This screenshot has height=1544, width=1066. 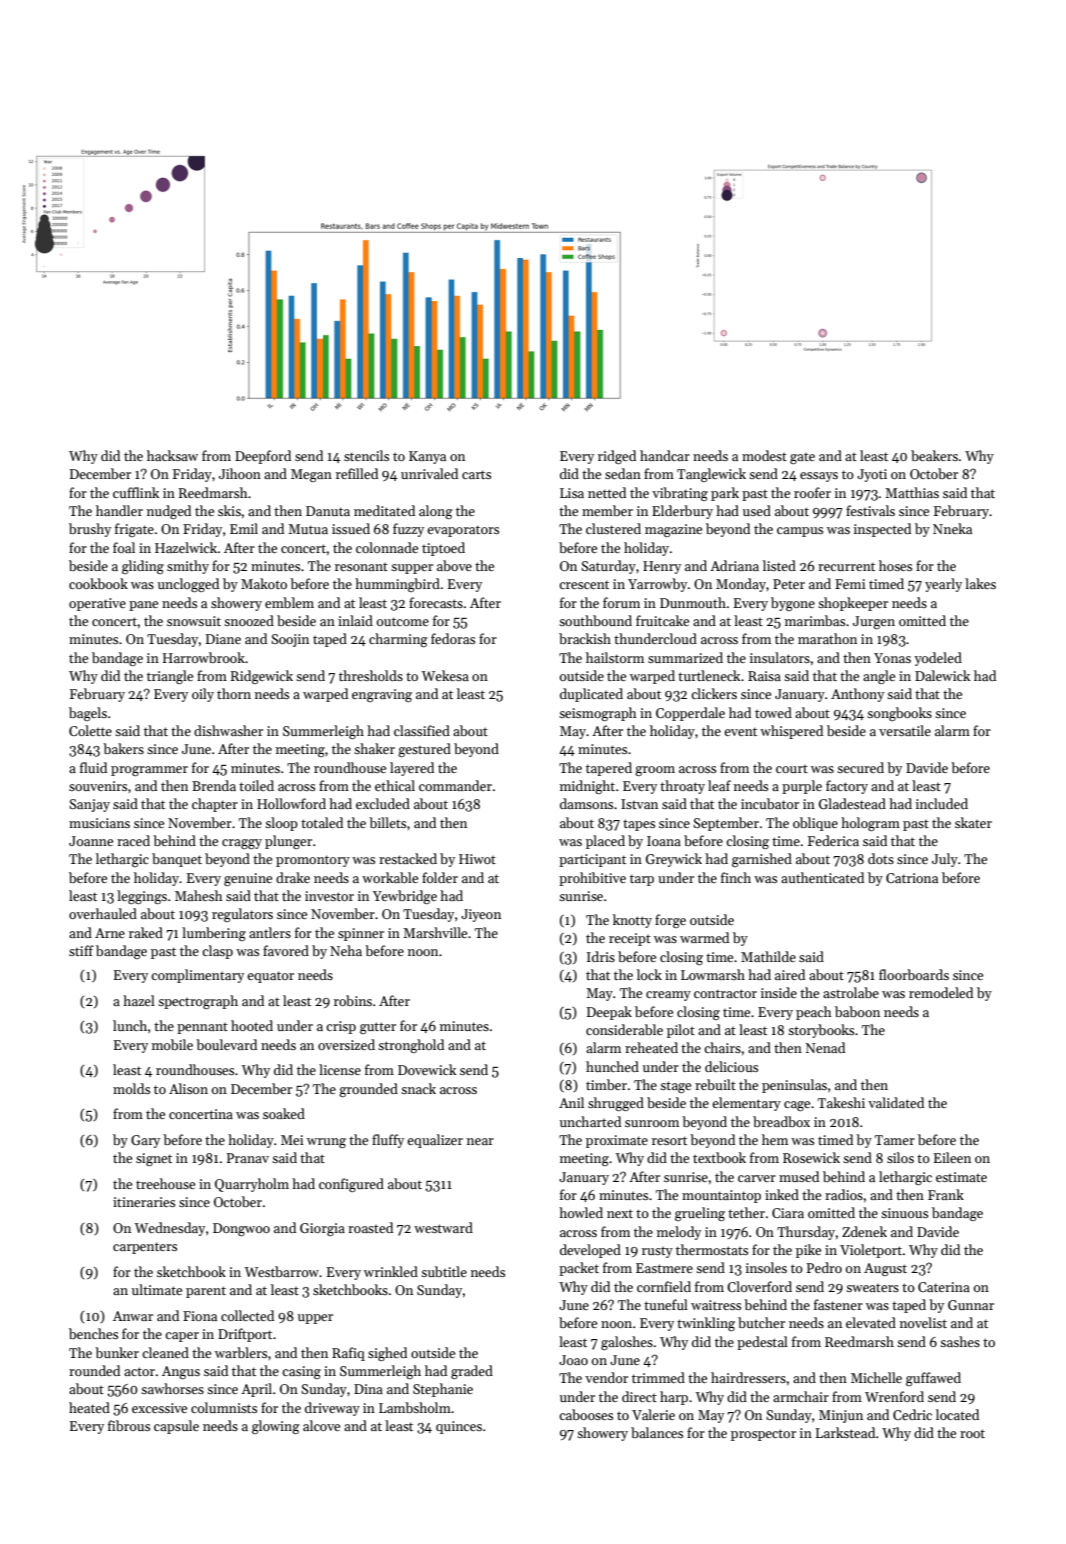 What do you see at coordinates (427, 457) in the screenshot?
I see `Kanya` at bounding box center [427, 457].
